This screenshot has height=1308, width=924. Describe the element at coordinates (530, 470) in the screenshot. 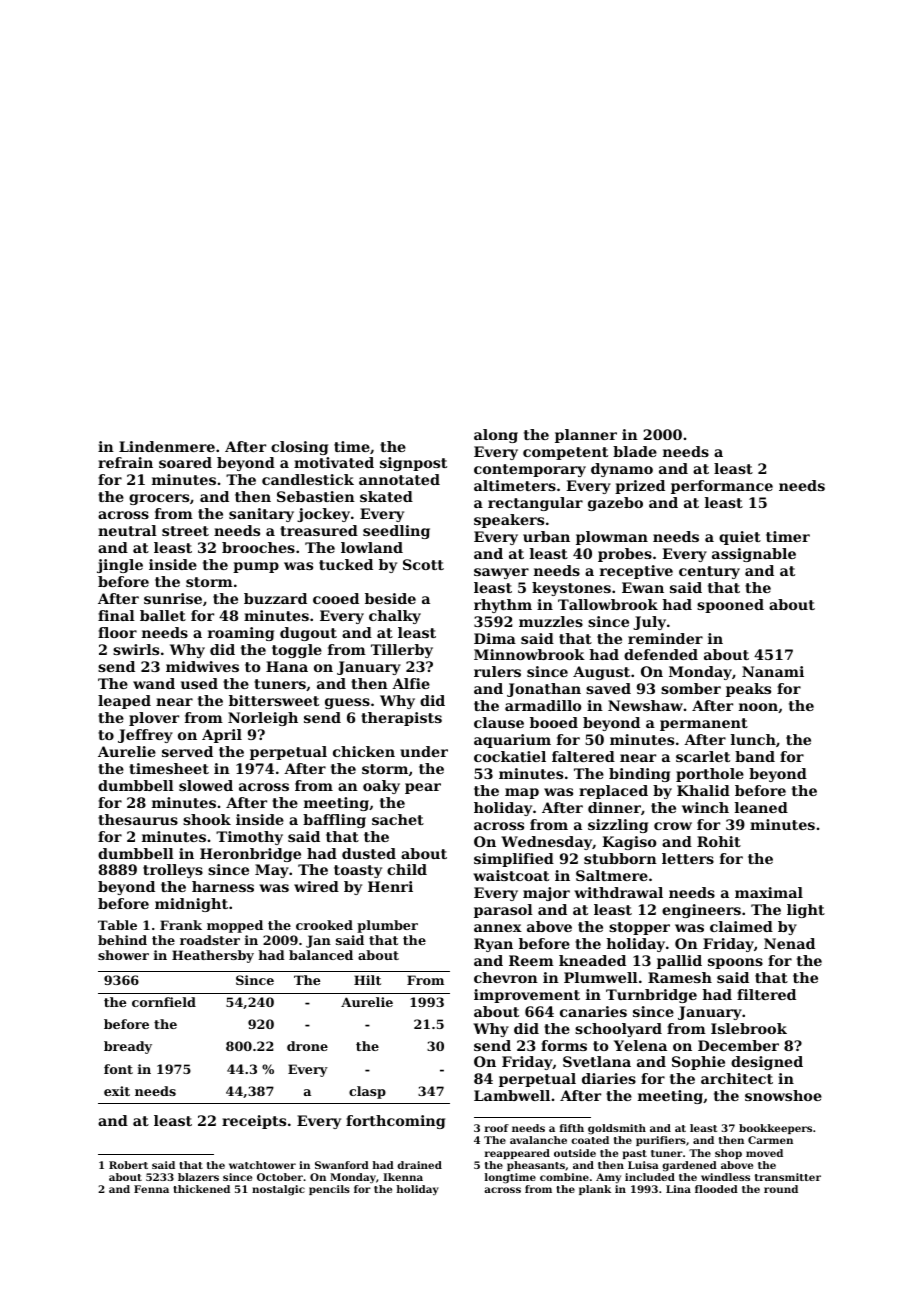

I see `contemporary` at that location.
